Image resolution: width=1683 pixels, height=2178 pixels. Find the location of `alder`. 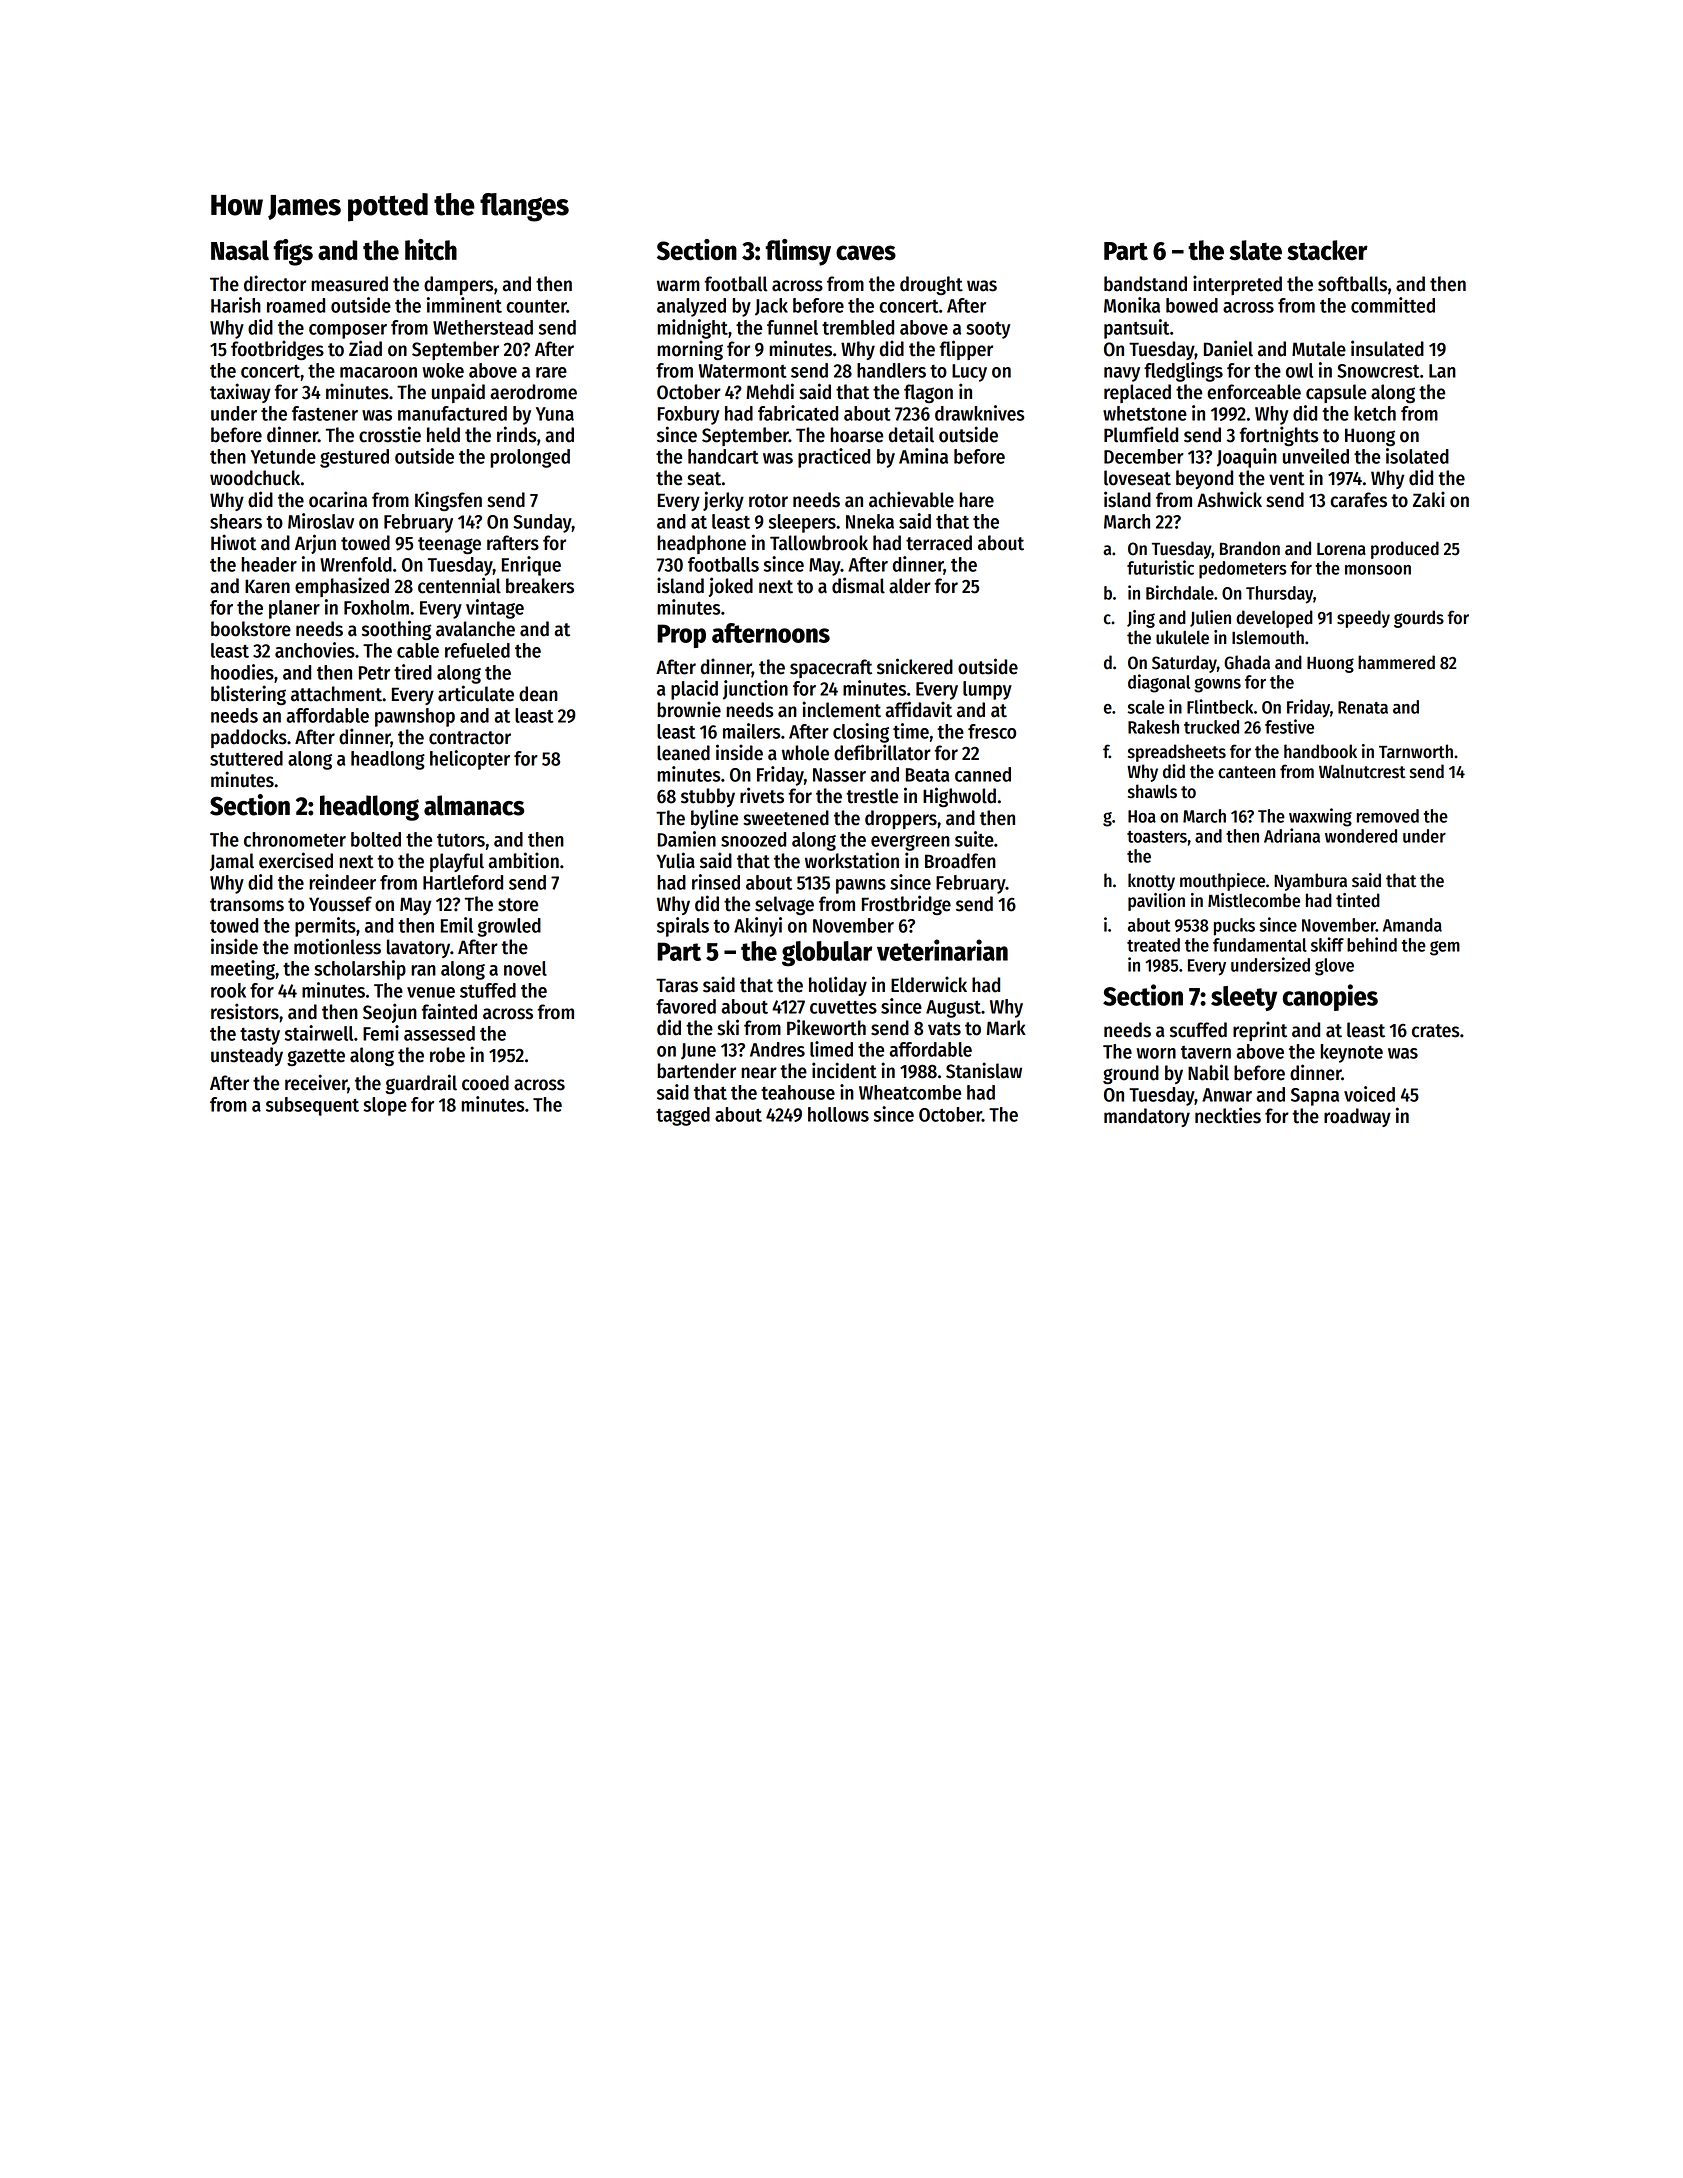

alder is located at coordinates (910, 586).
